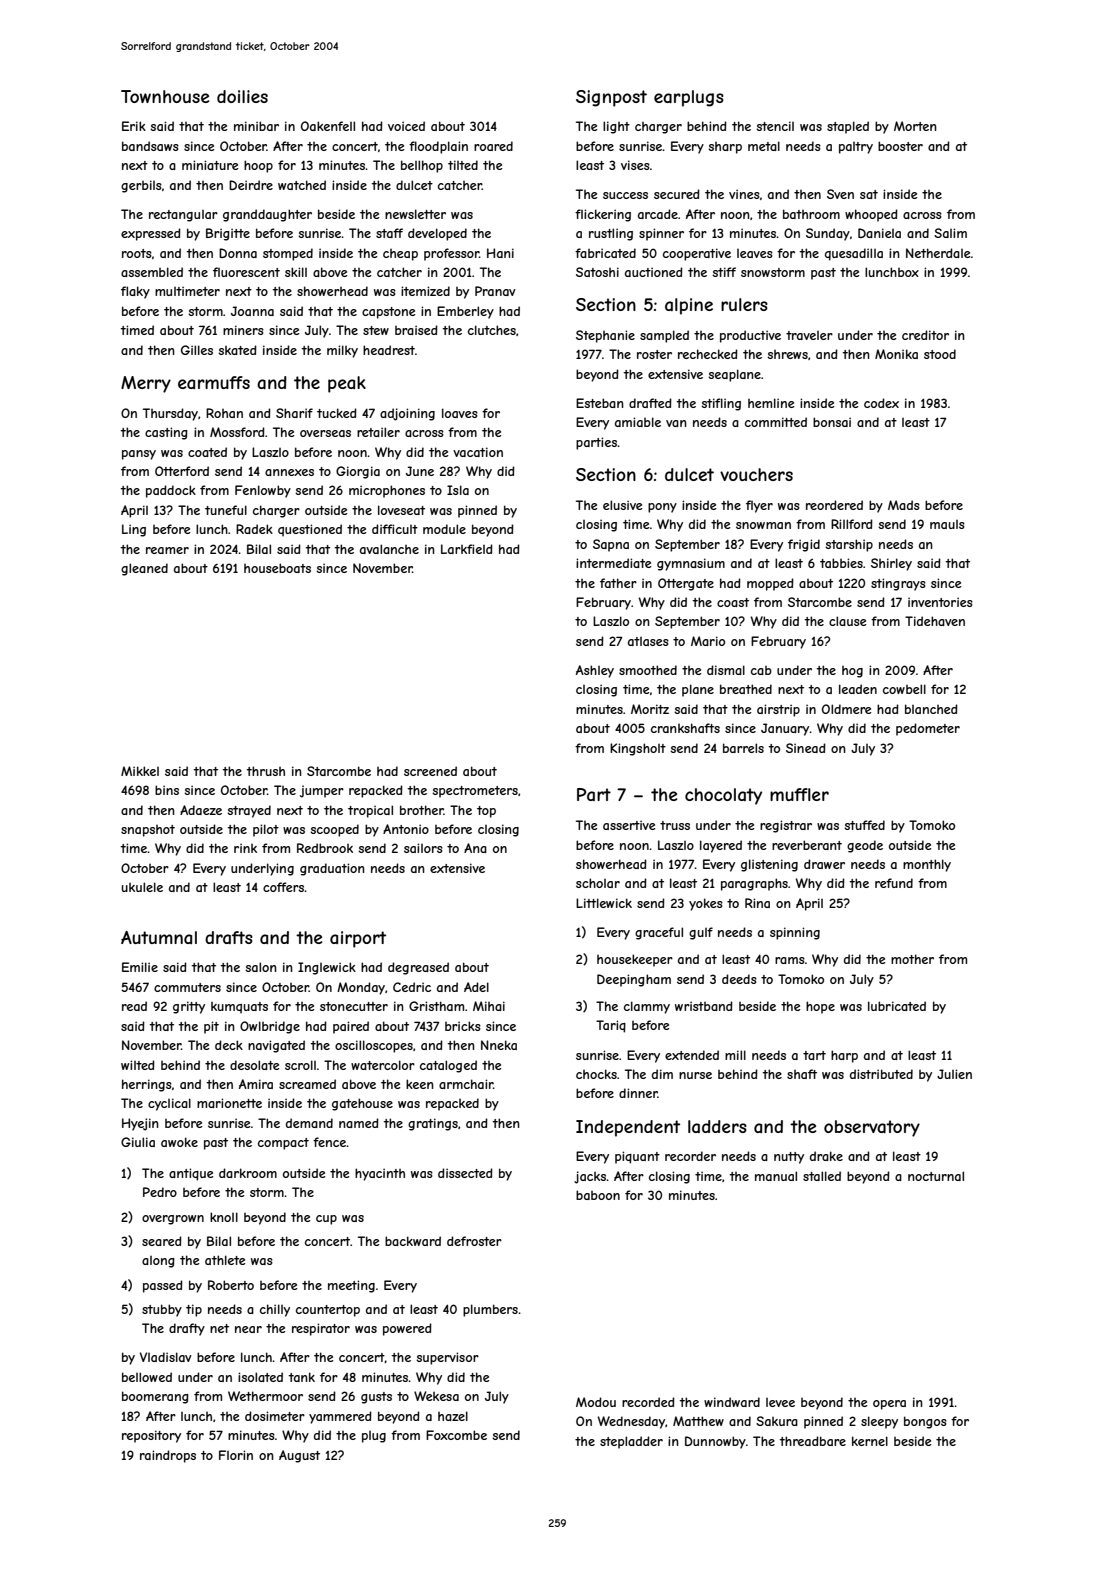 Image resolution: width=1097 pixels, height=1589 pixels. What do you see at coordinates (296, 272) in the document?
I see `skill` at bounding box center [296, 272].
